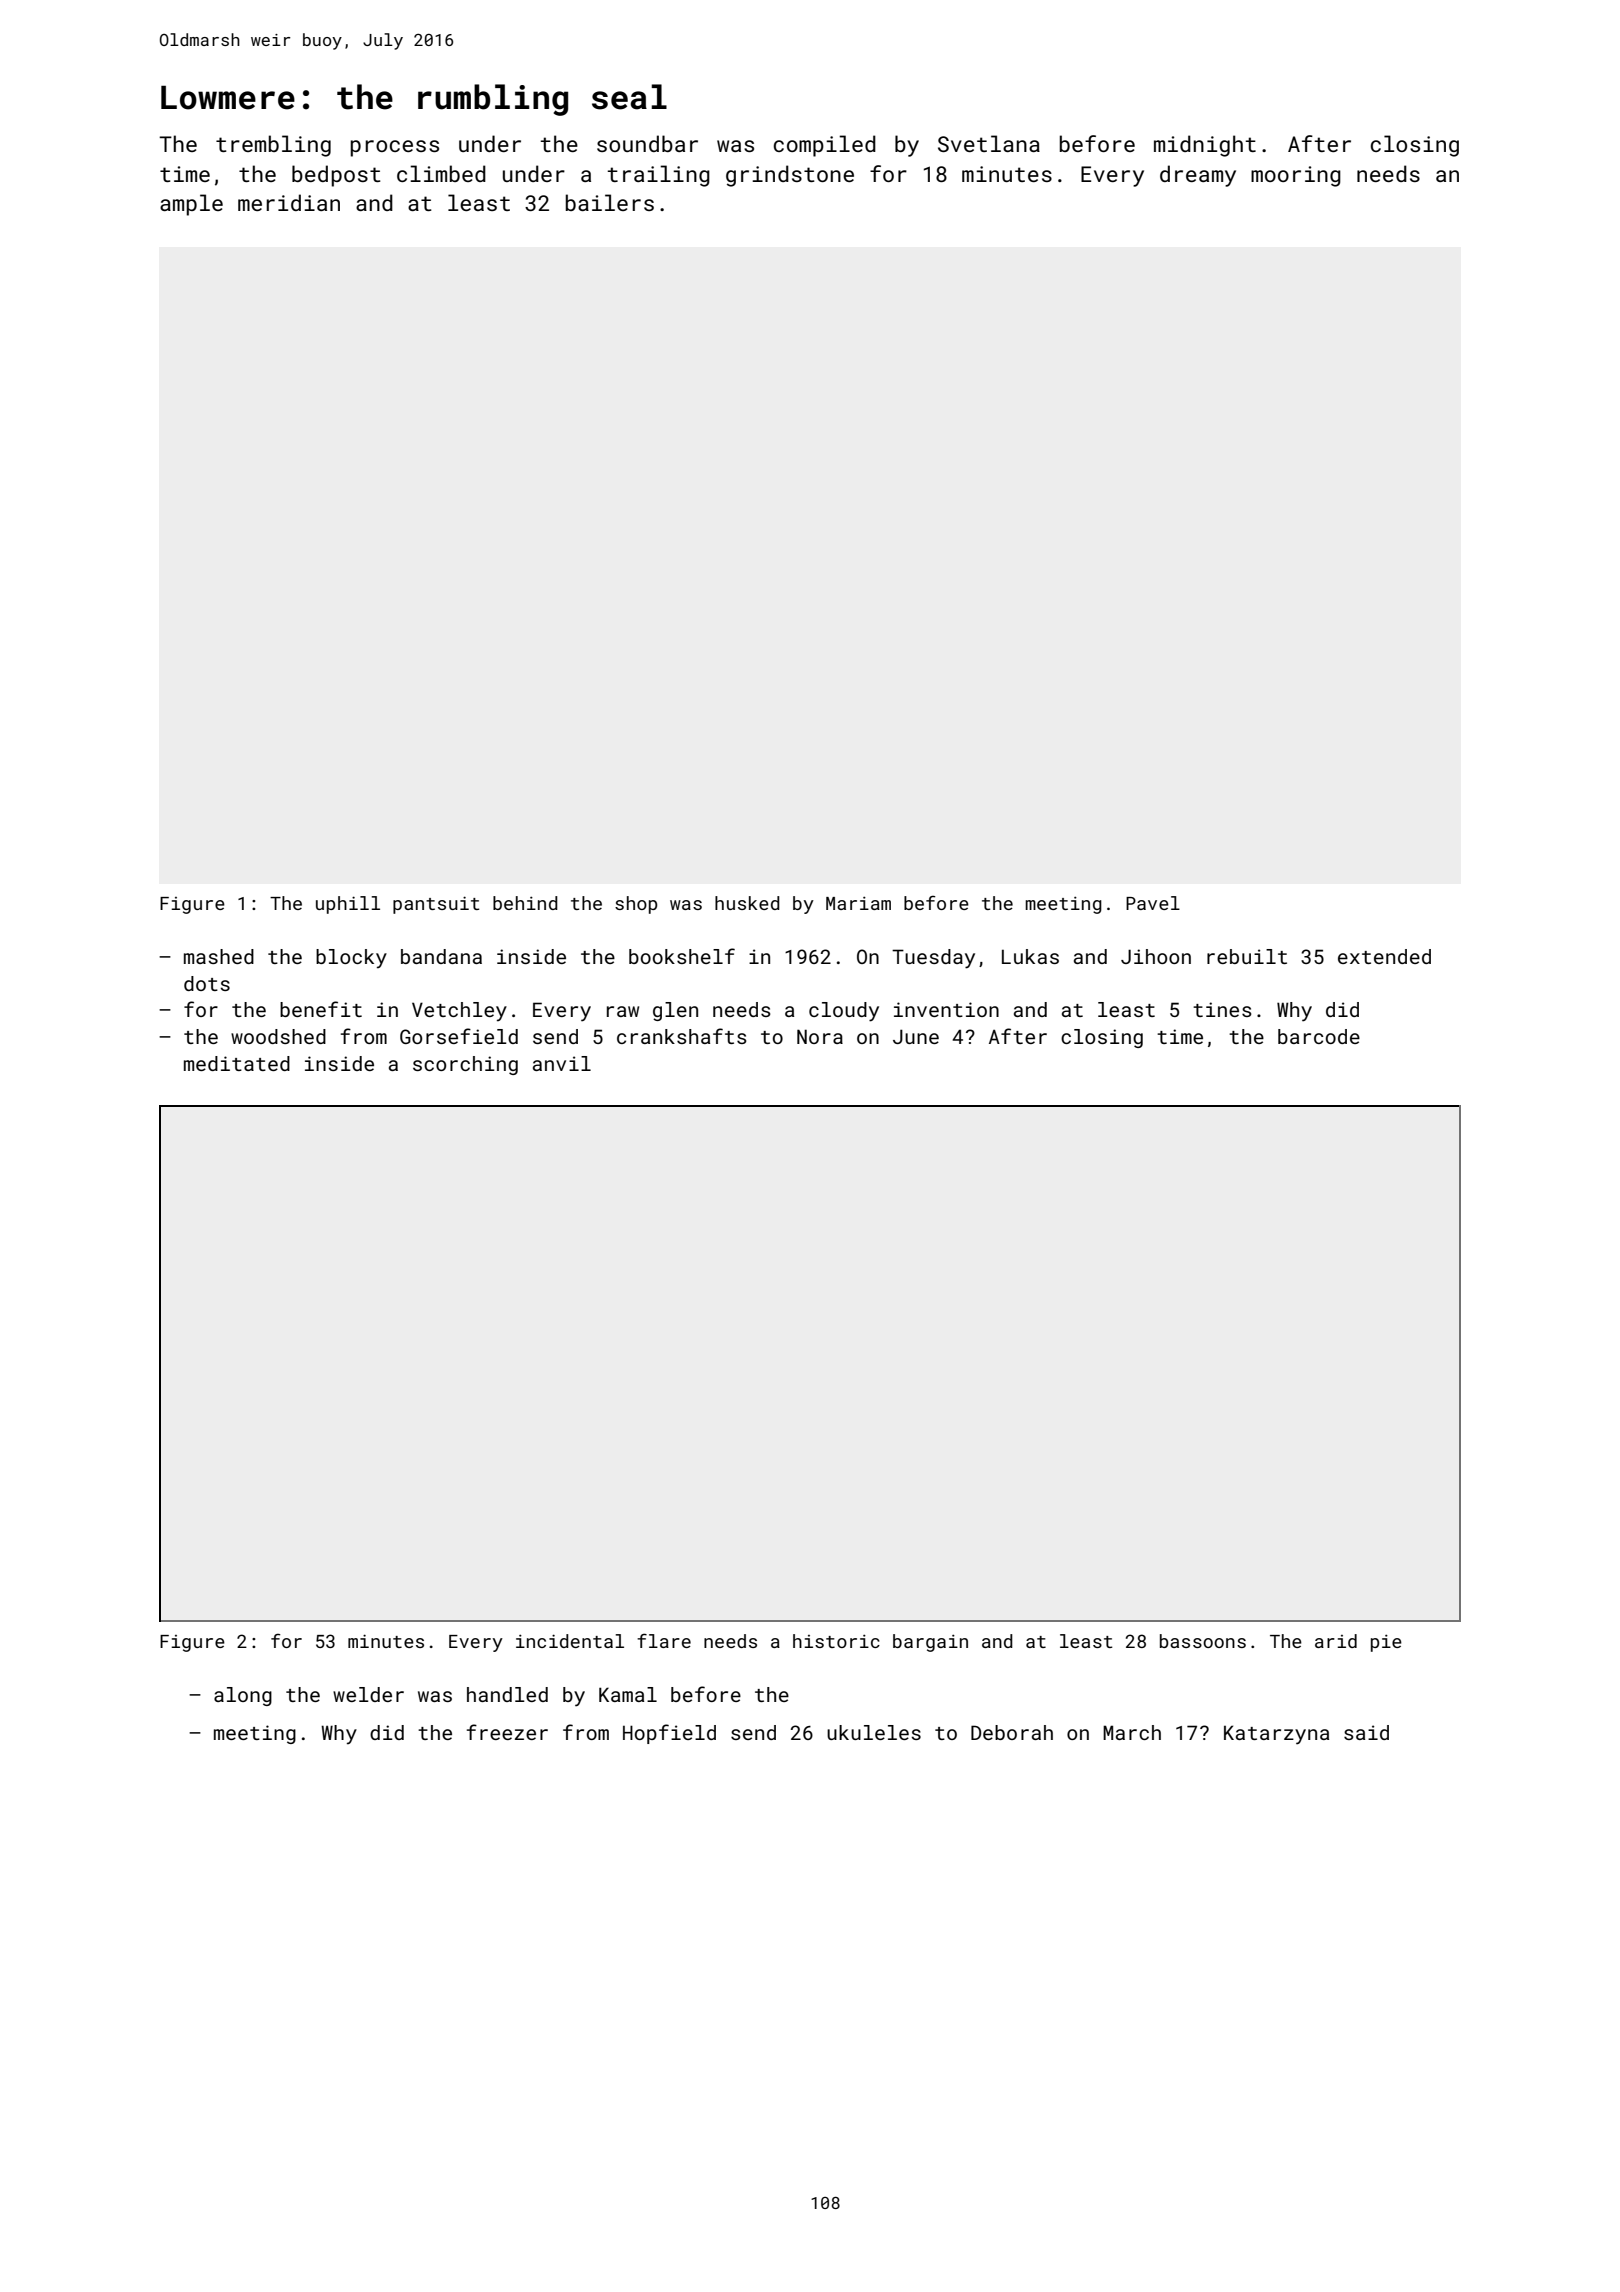 The width and height of the screenshot is (1620, 2292). What do you see at coordinates (1198, 176) in the screenshot?
I see `dreamy` at bounding box center [1198, 176].
